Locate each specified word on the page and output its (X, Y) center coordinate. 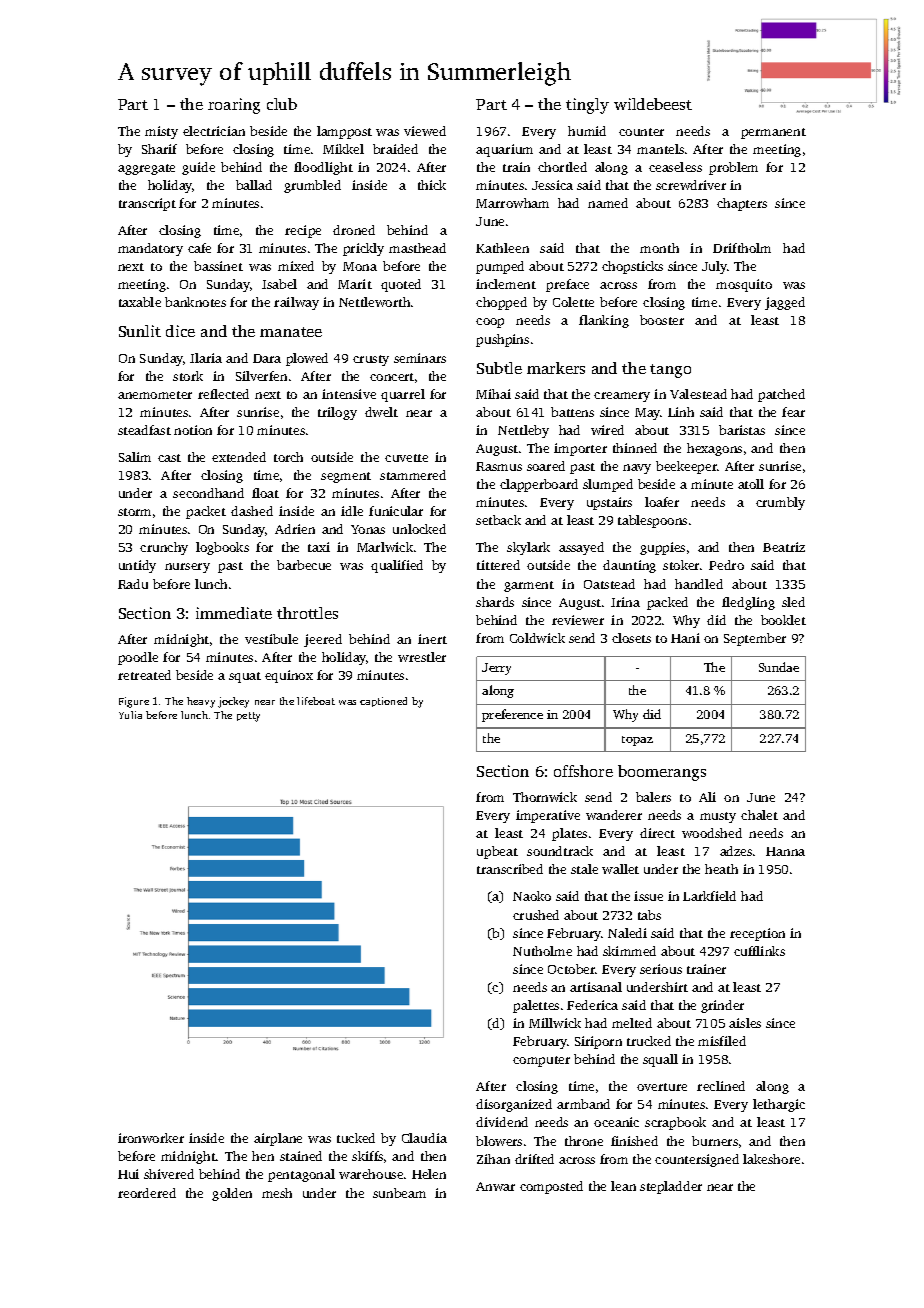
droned (354, 230)
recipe (303, 231)
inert (432, 639)
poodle (138, 658)
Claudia (424, 1138)
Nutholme (542, 951)
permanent (773, 133)
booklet (783, 620)
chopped (501, 303)
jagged (785, 303)
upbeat (497, 852)
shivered (169, 1174)
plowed (307, 359)
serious (661, 969)
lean (623, 1186)
